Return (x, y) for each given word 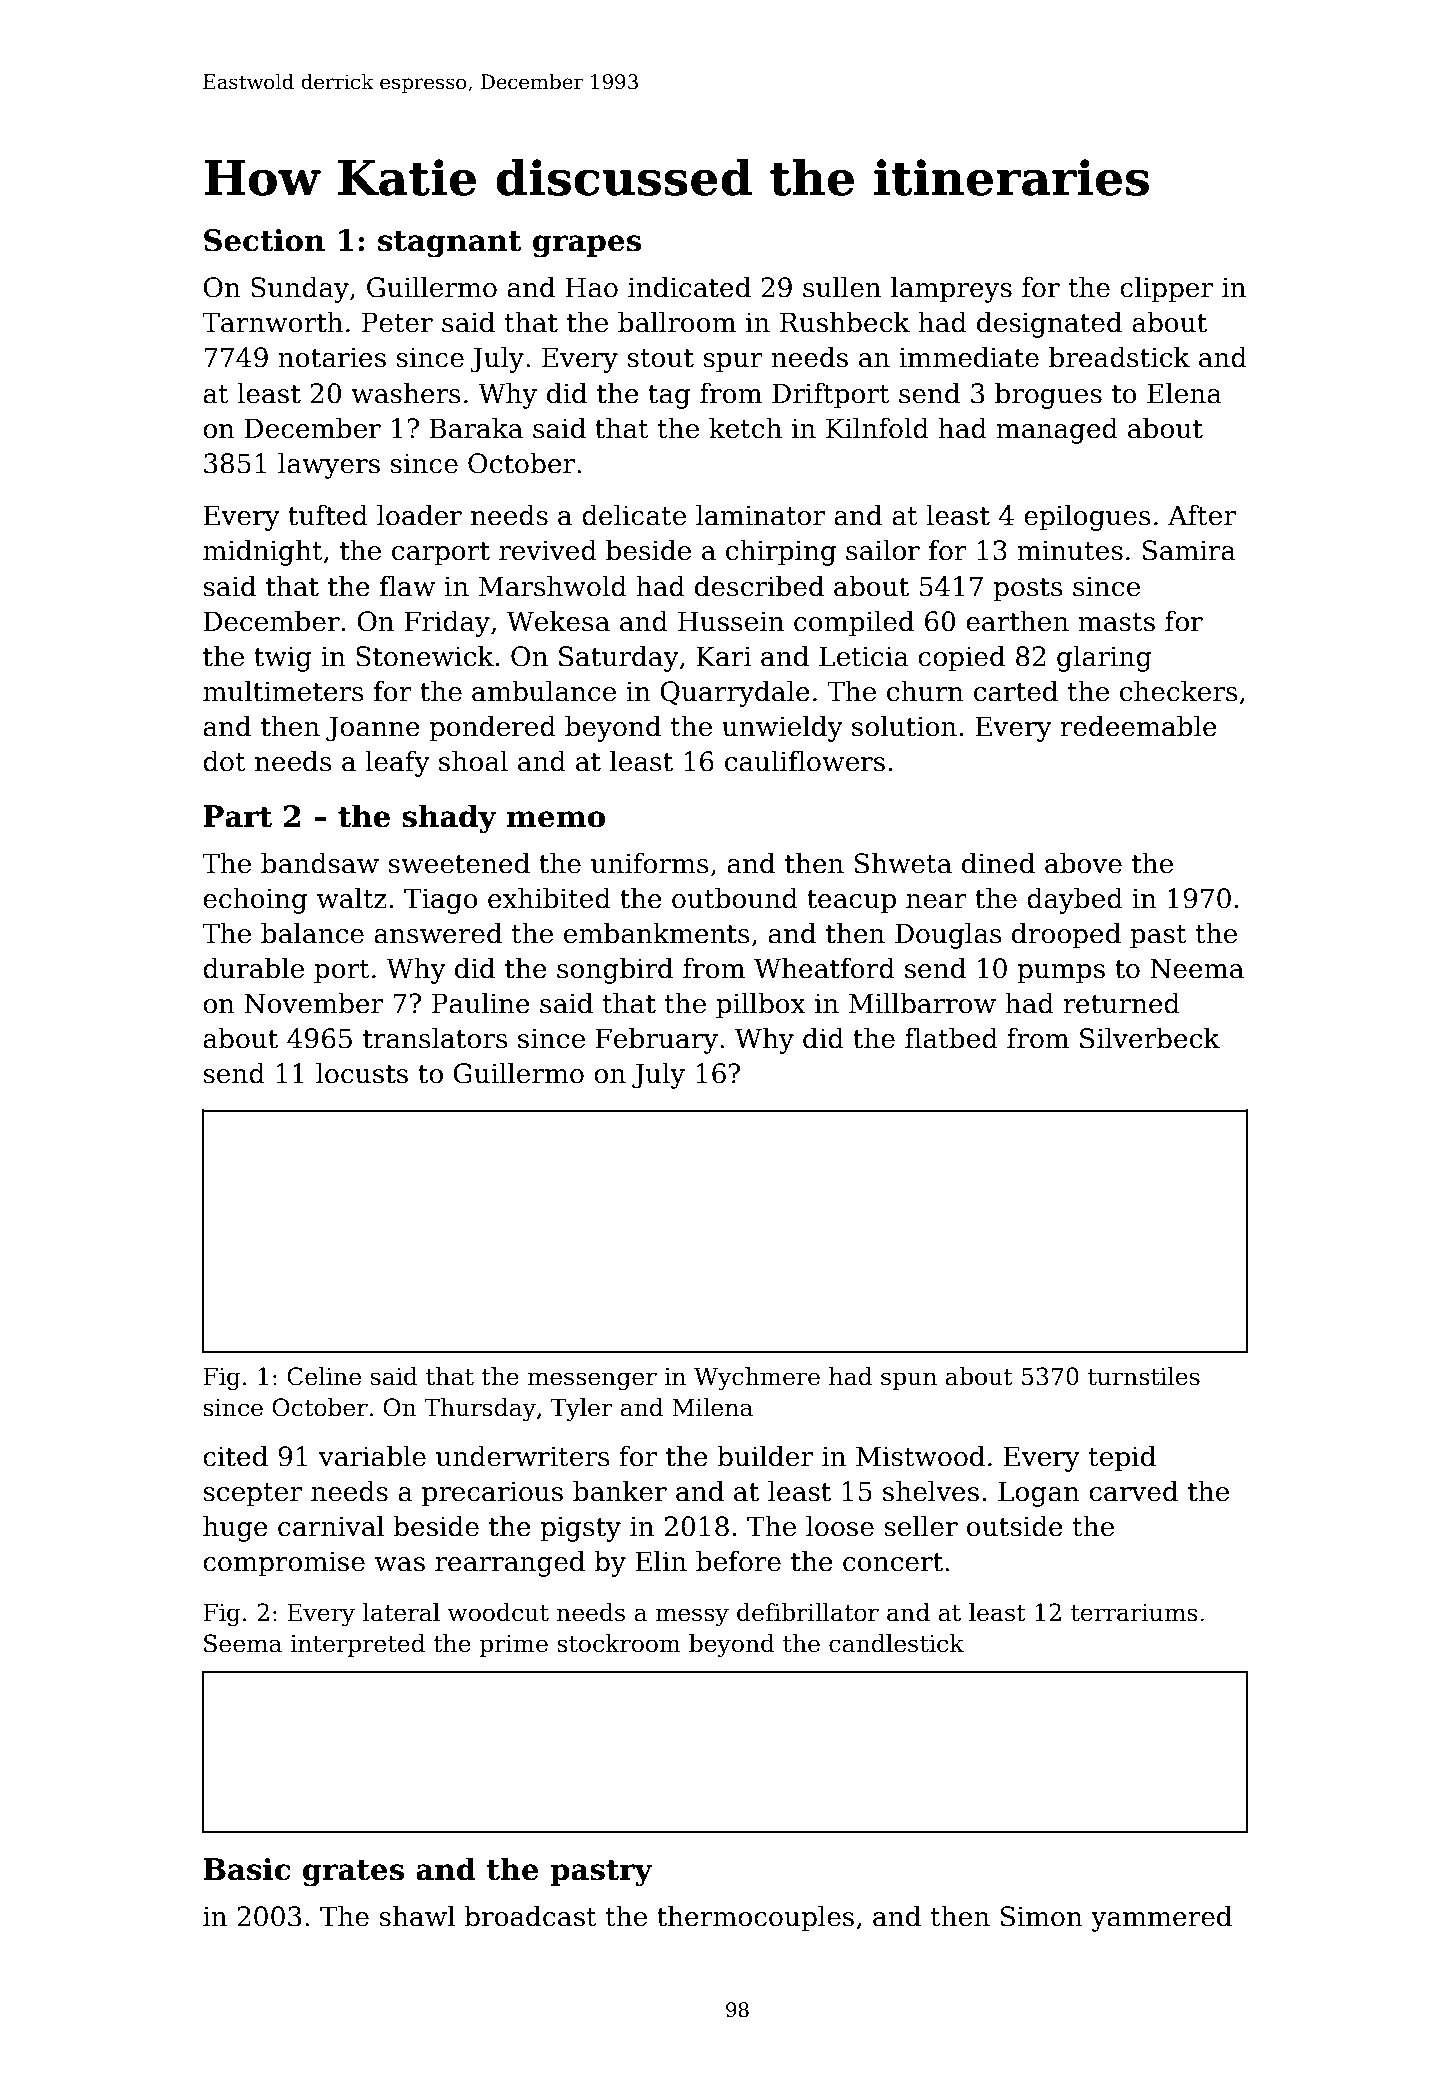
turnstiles (1144, 1376)
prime (513, 1646)
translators (435, 1038)
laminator (760, 515)
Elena (1184, 393)
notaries (332, 357)
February (656, 1041)
